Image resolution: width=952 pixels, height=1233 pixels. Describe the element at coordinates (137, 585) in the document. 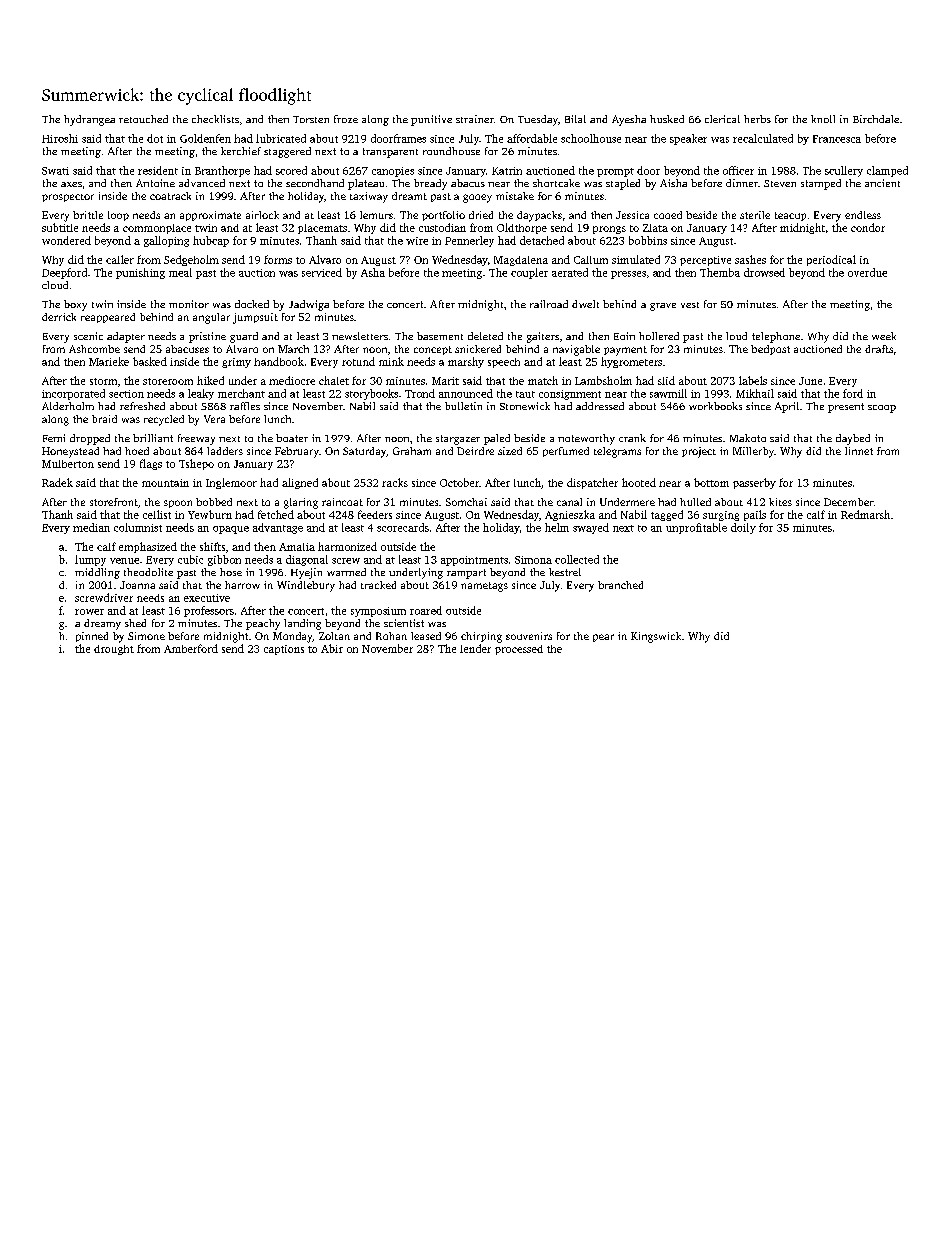

I see `Joanna` at that location.
